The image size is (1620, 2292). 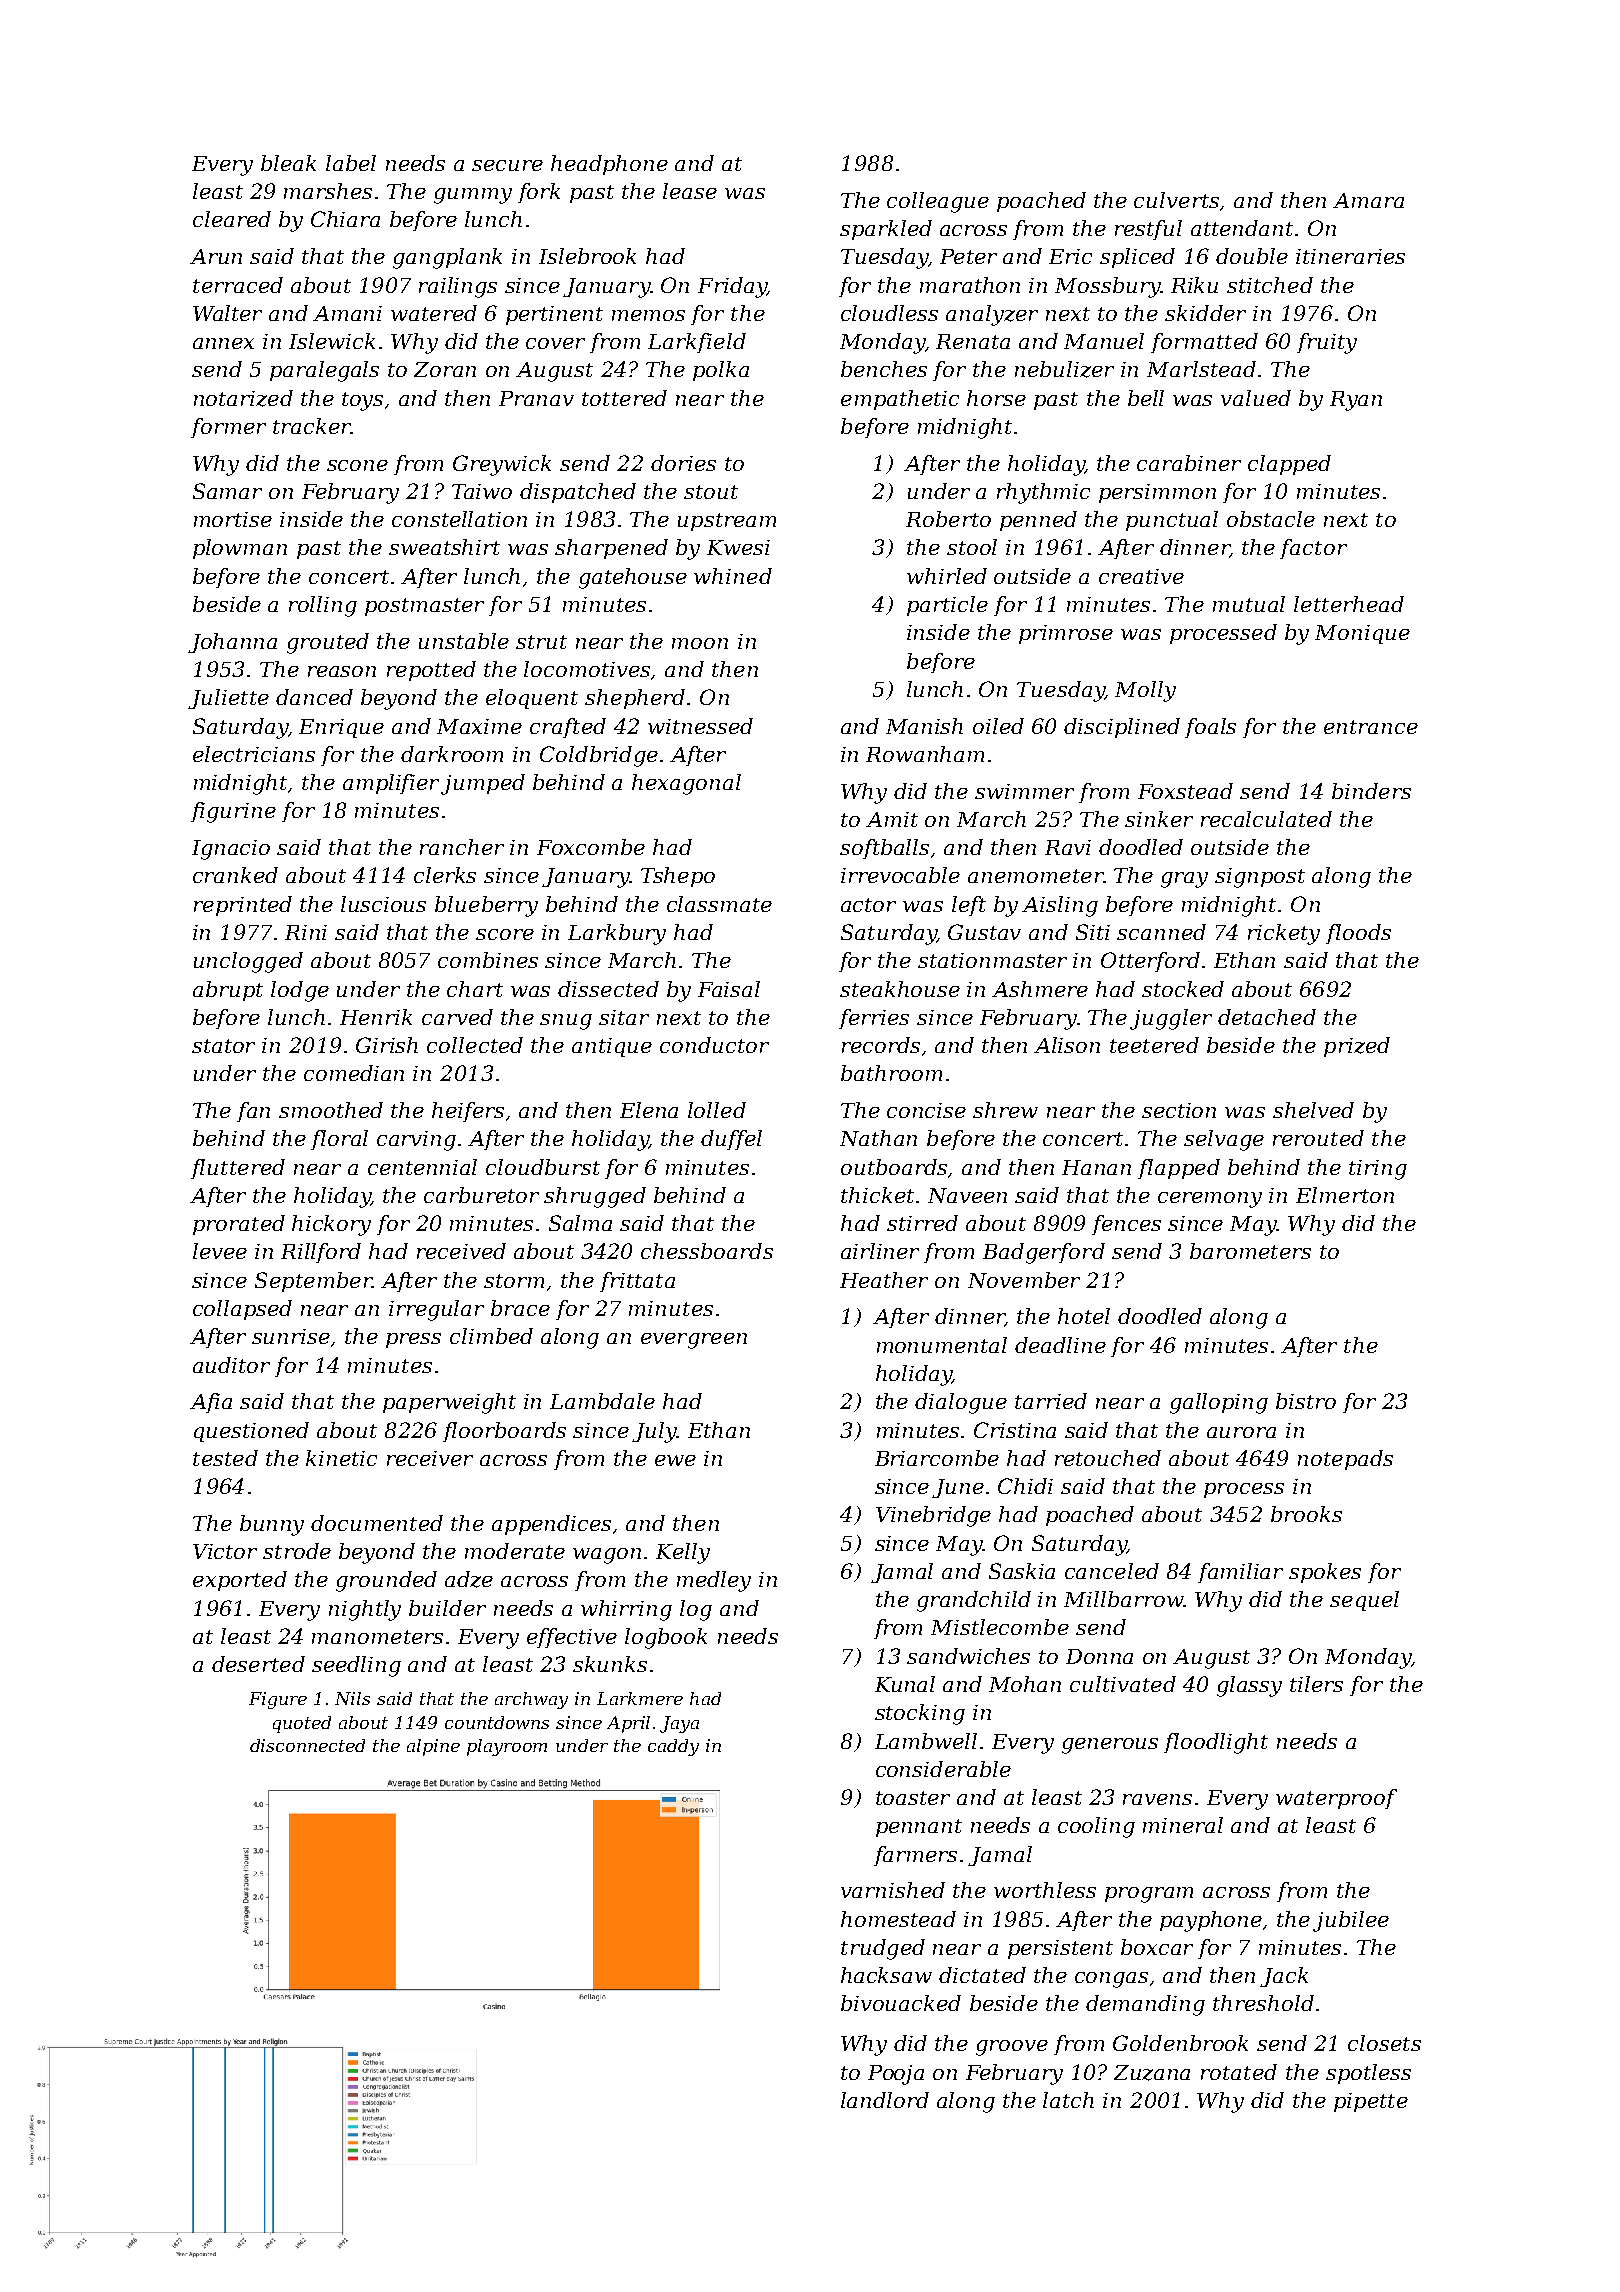 What do you see at coordinates (1176, 200) in the screenshot?
I see `culverts` at bounding box center [1176, 200].
